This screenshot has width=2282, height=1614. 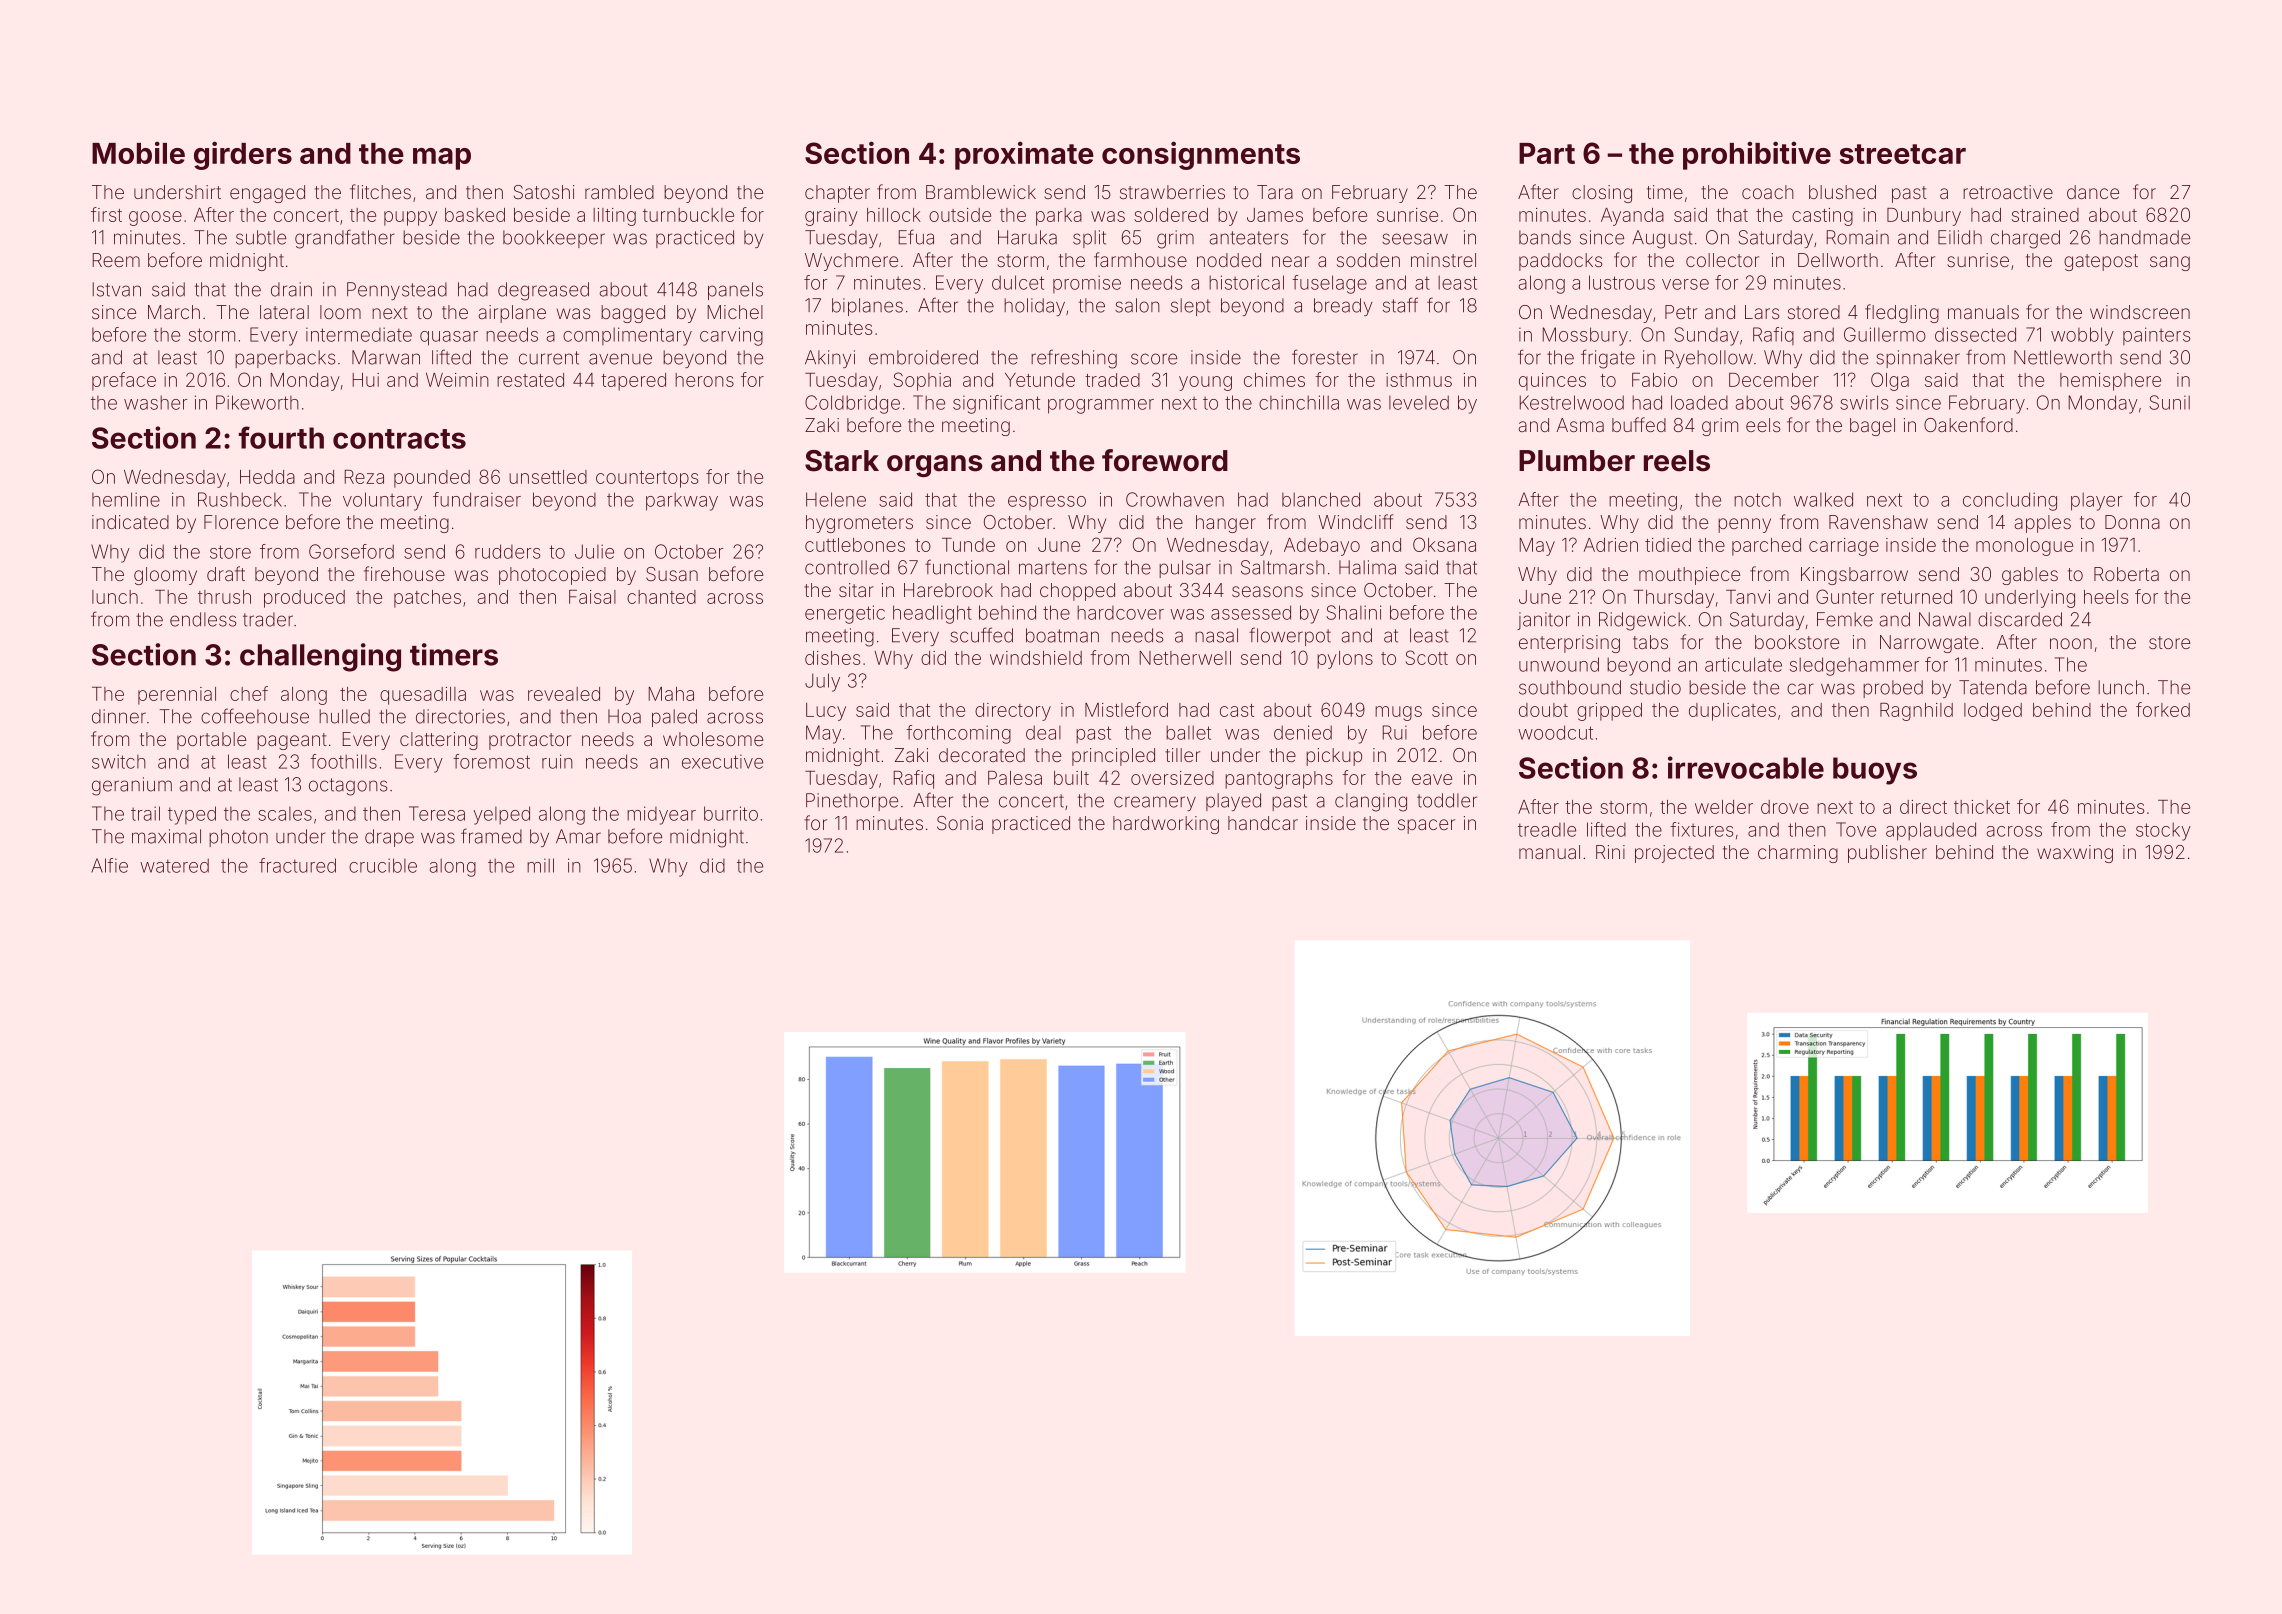 I want to click on hemisphere, so click(x=2110, y=382).
